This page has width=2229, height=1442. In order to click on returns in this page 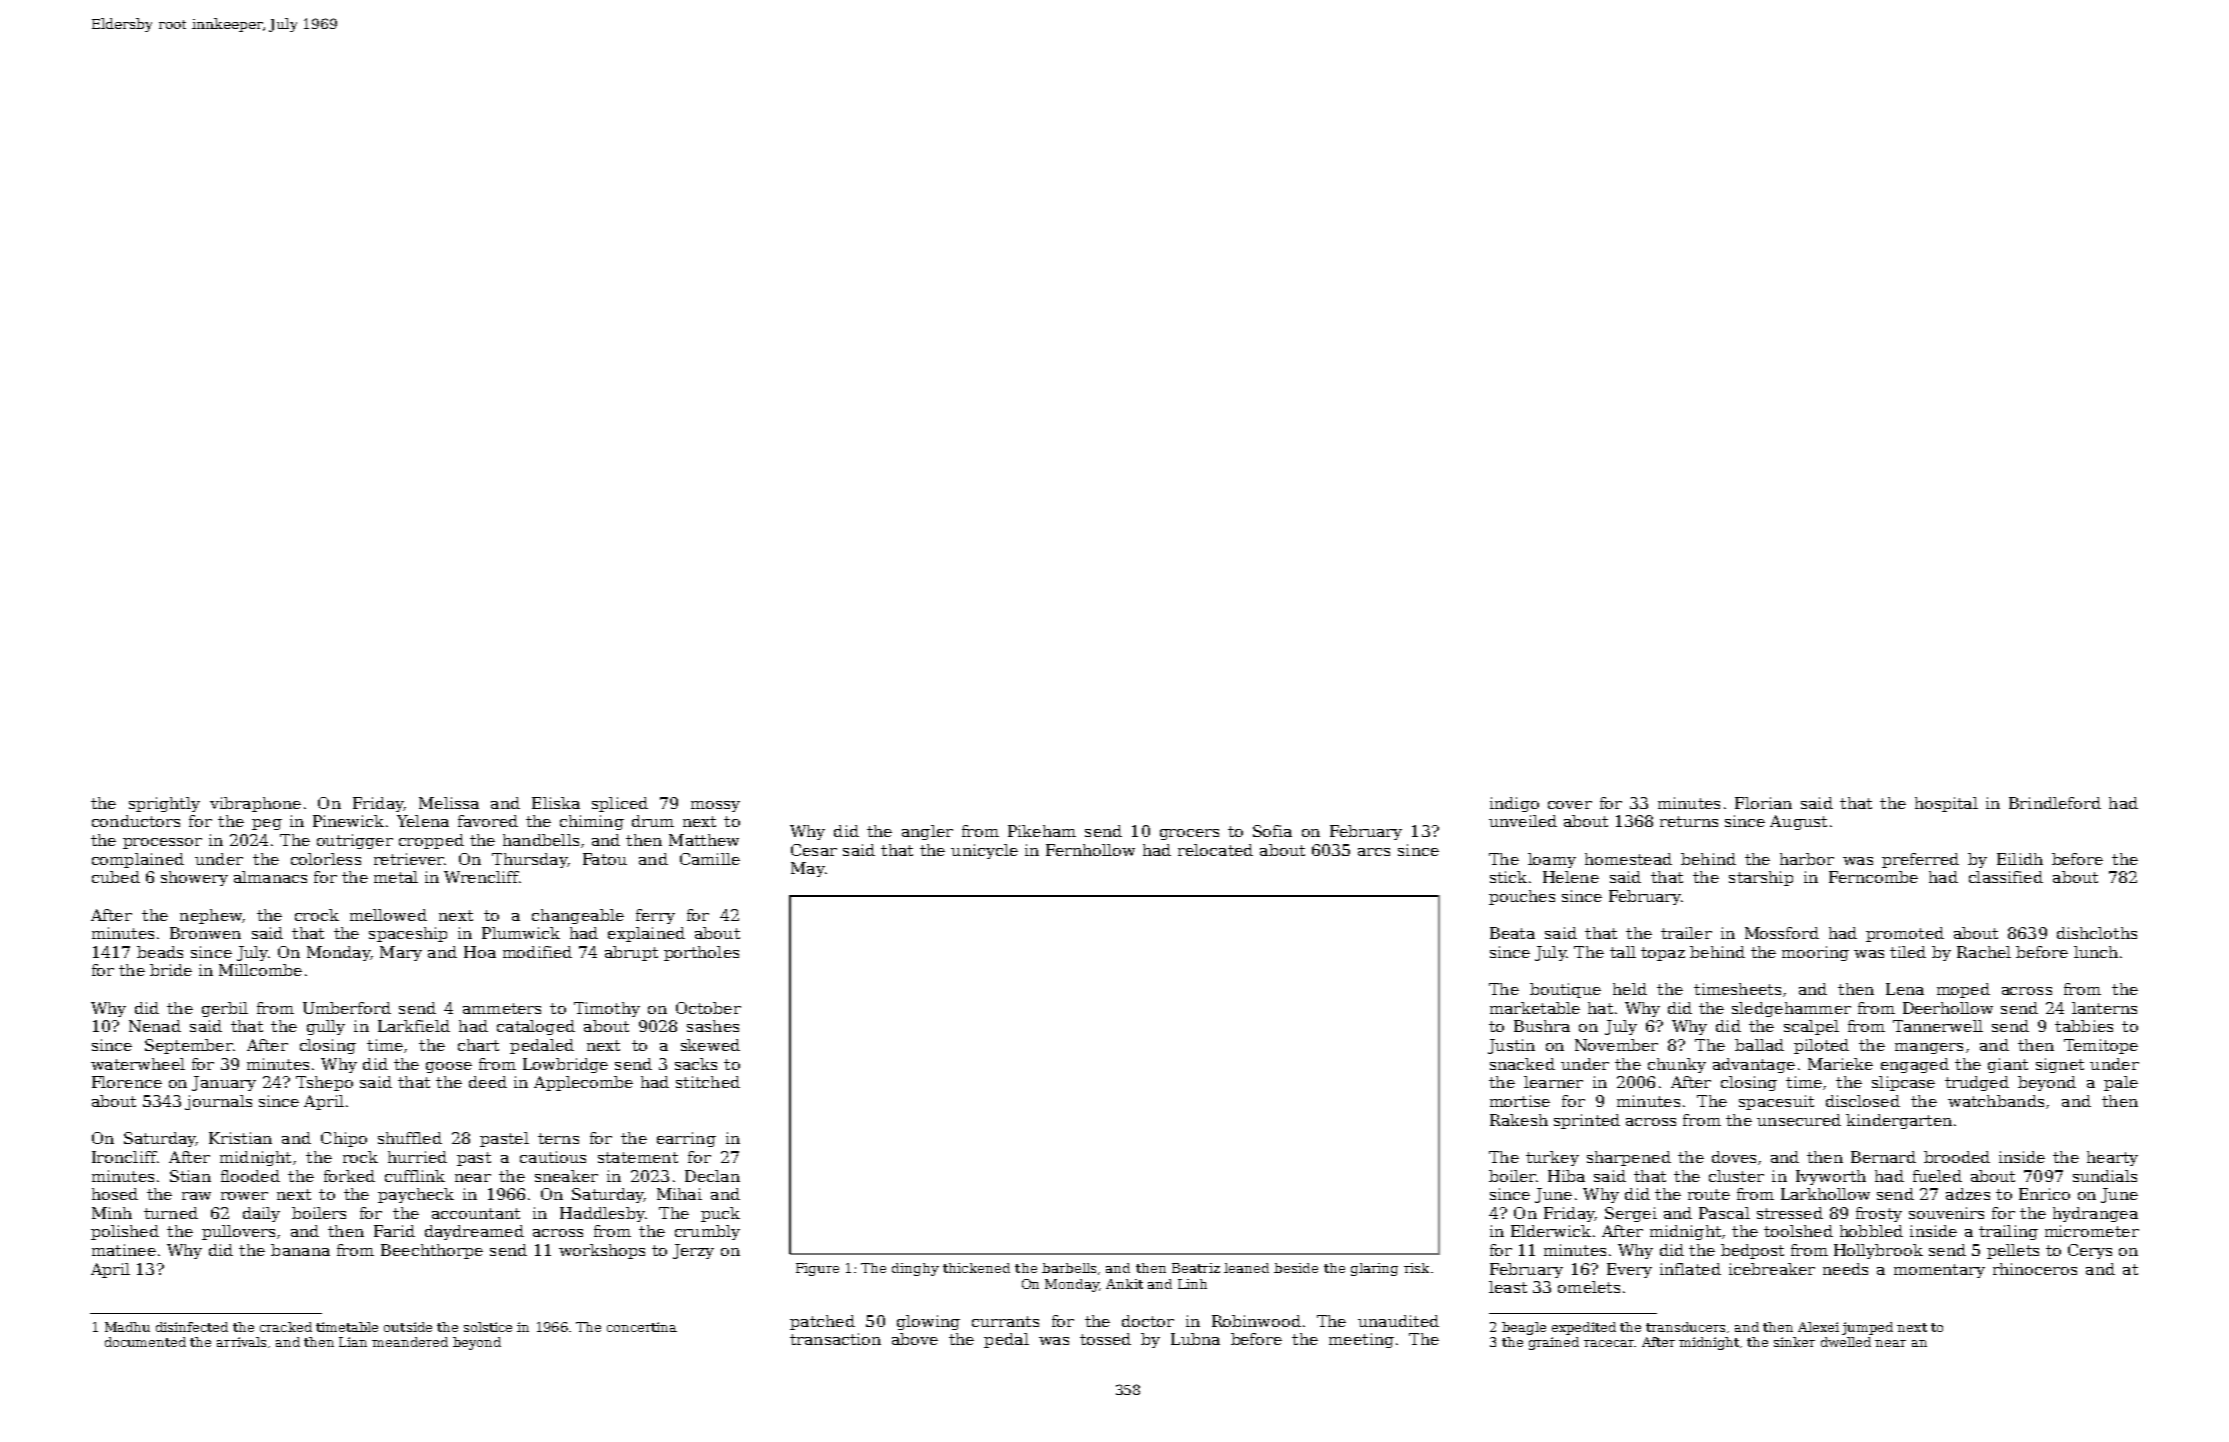, I will do `click(1689, 821)`.
